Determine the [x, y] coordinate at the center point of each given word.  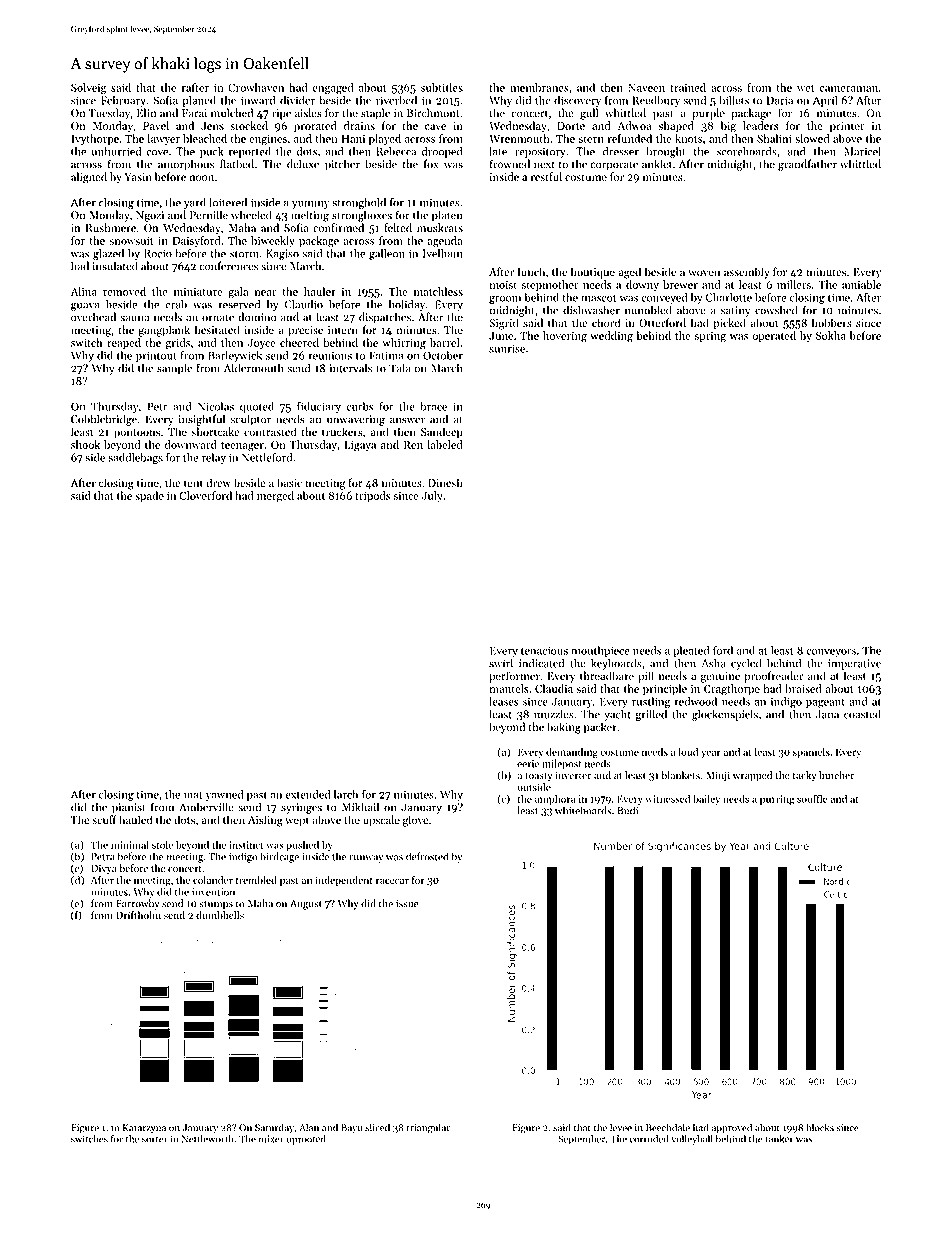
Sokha [831, 335]
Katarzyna [144, 1129]
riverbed [396, 100]
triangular [428, 1128]
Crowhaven [256, 87]
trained [688, 87]
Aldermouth [253, 368]
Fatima [386, 355]
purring [777, 800]
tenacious [544, 650]
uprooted [306, 1140]
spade [149, 496]
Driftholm [138, 915]
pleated [691, 651]
